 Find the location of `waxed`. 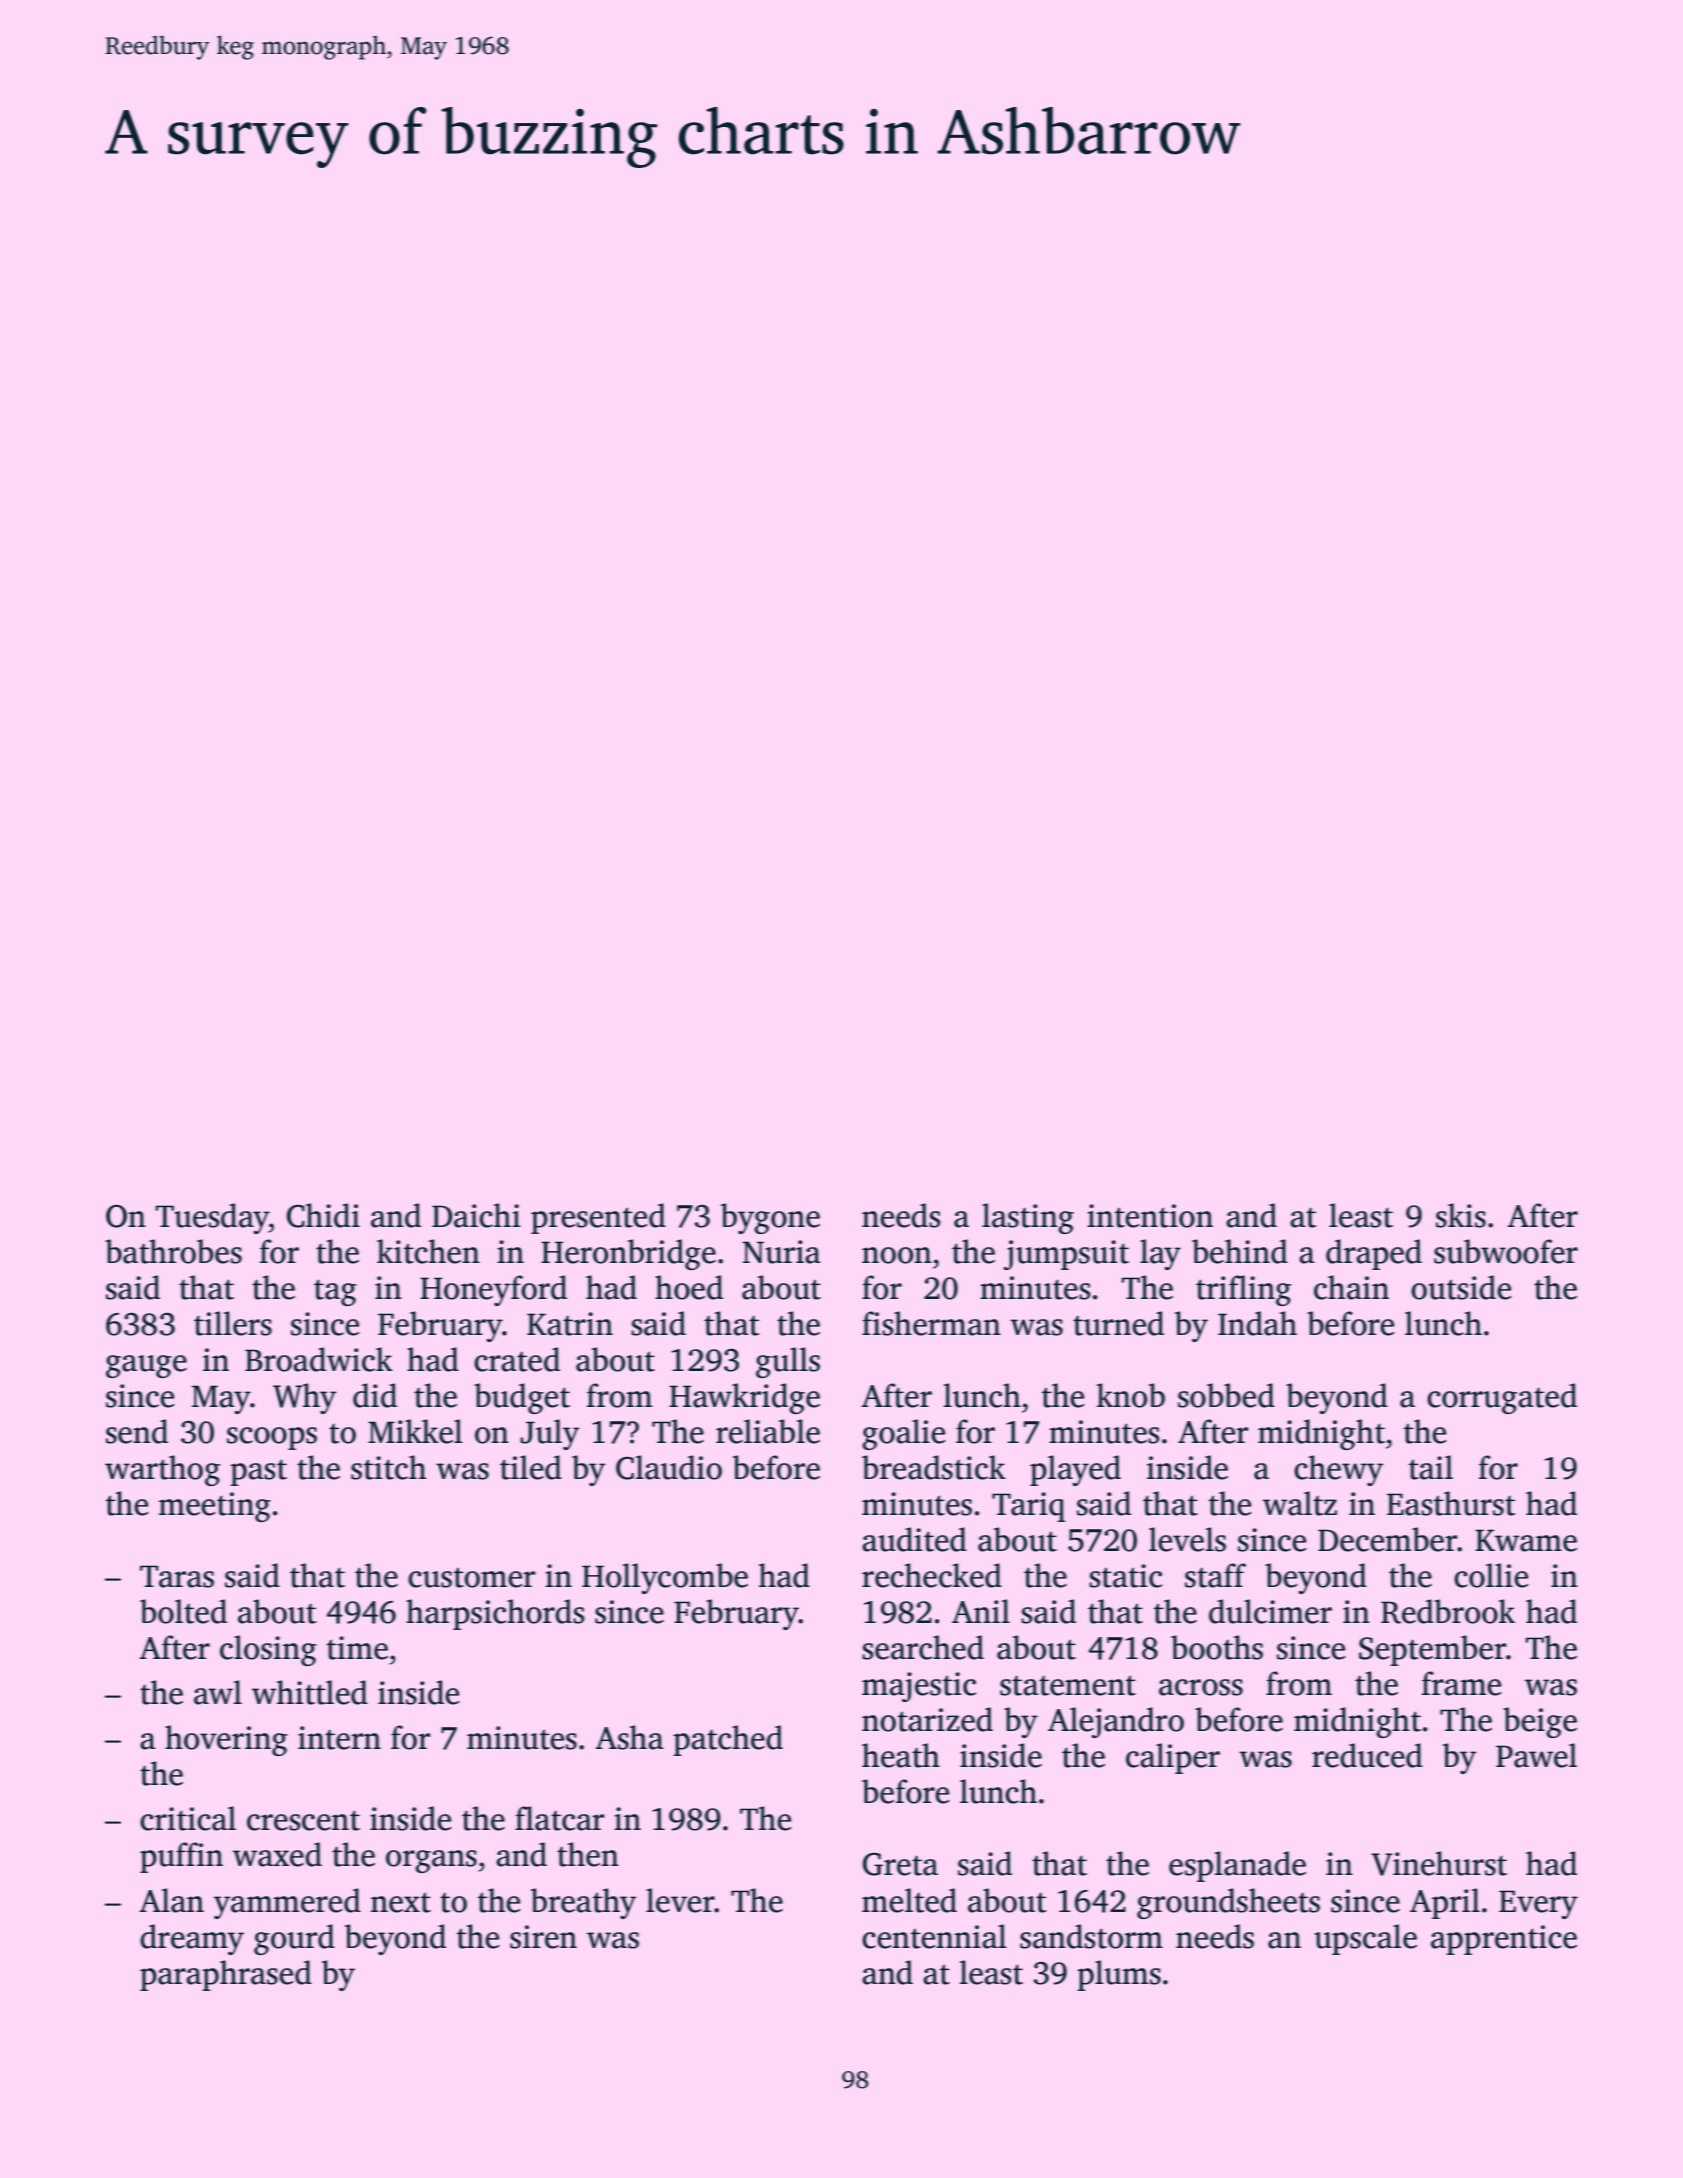

waxed is located at coordinates (277, 1854).
